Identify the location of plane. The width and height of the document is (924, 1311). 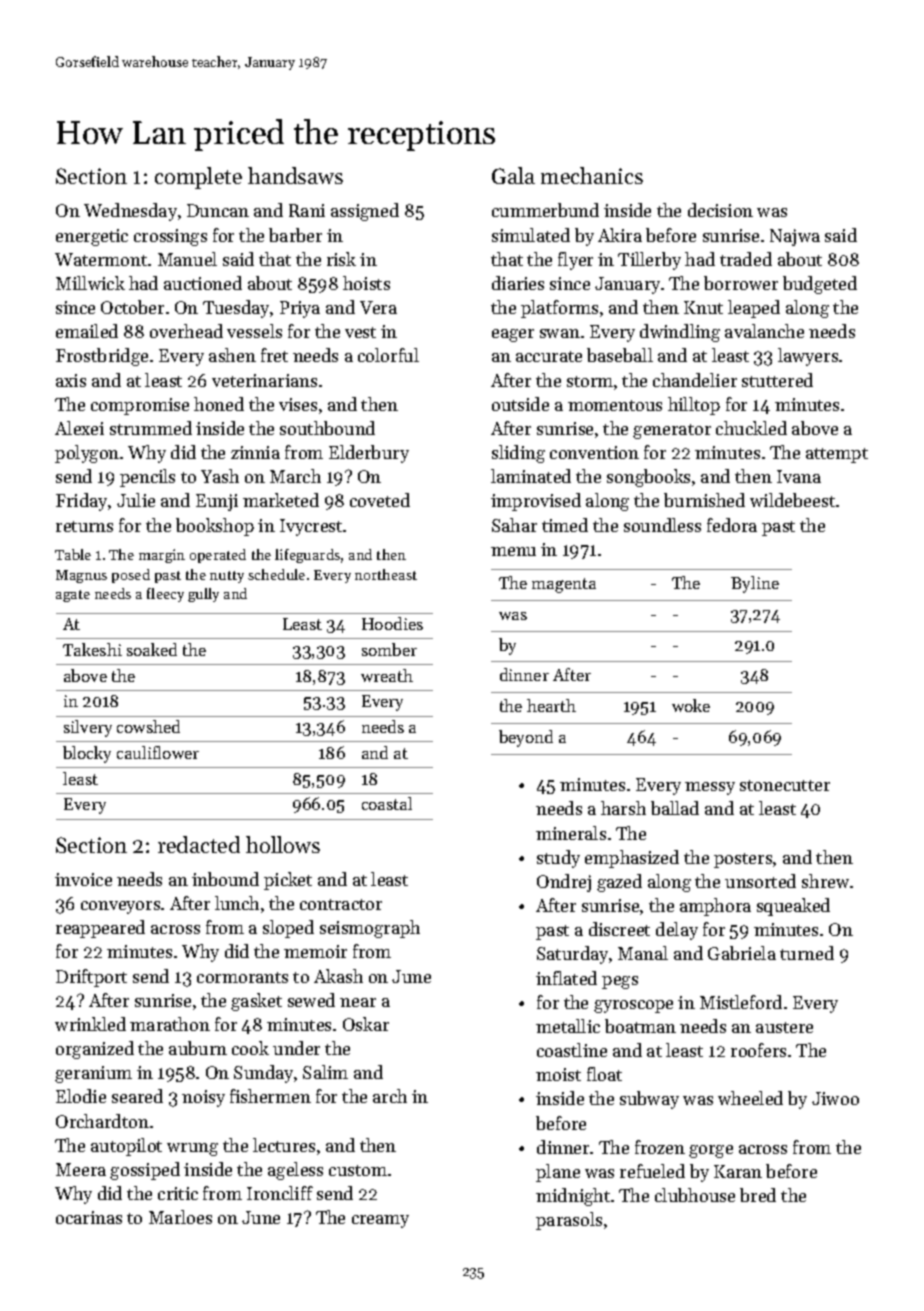
(558, 1173).
